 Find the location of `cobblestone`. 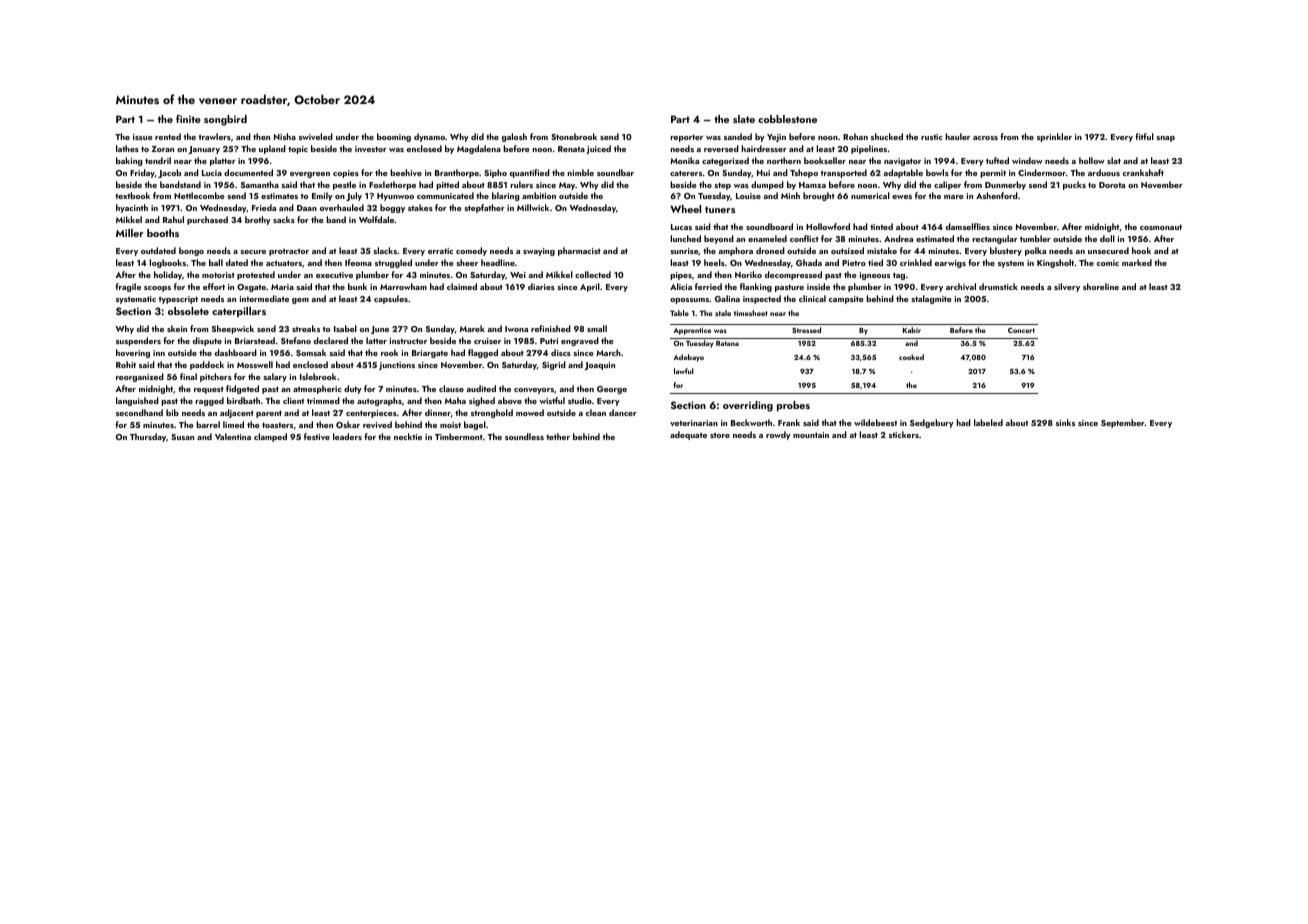

cobblestone is located at coordinates (787, 119).
